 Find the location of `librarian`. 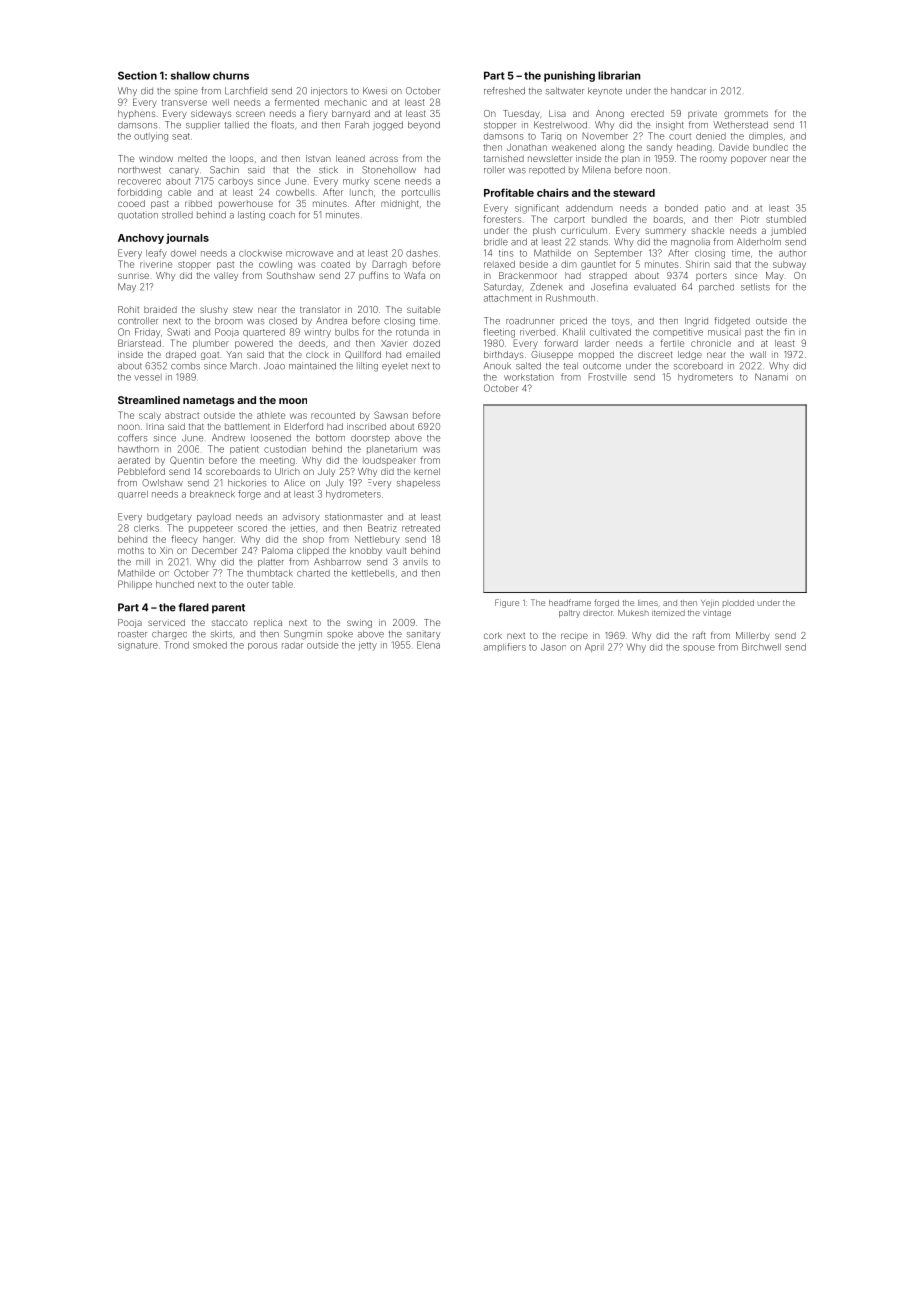

librarian is located at coordinates (619, 75).
